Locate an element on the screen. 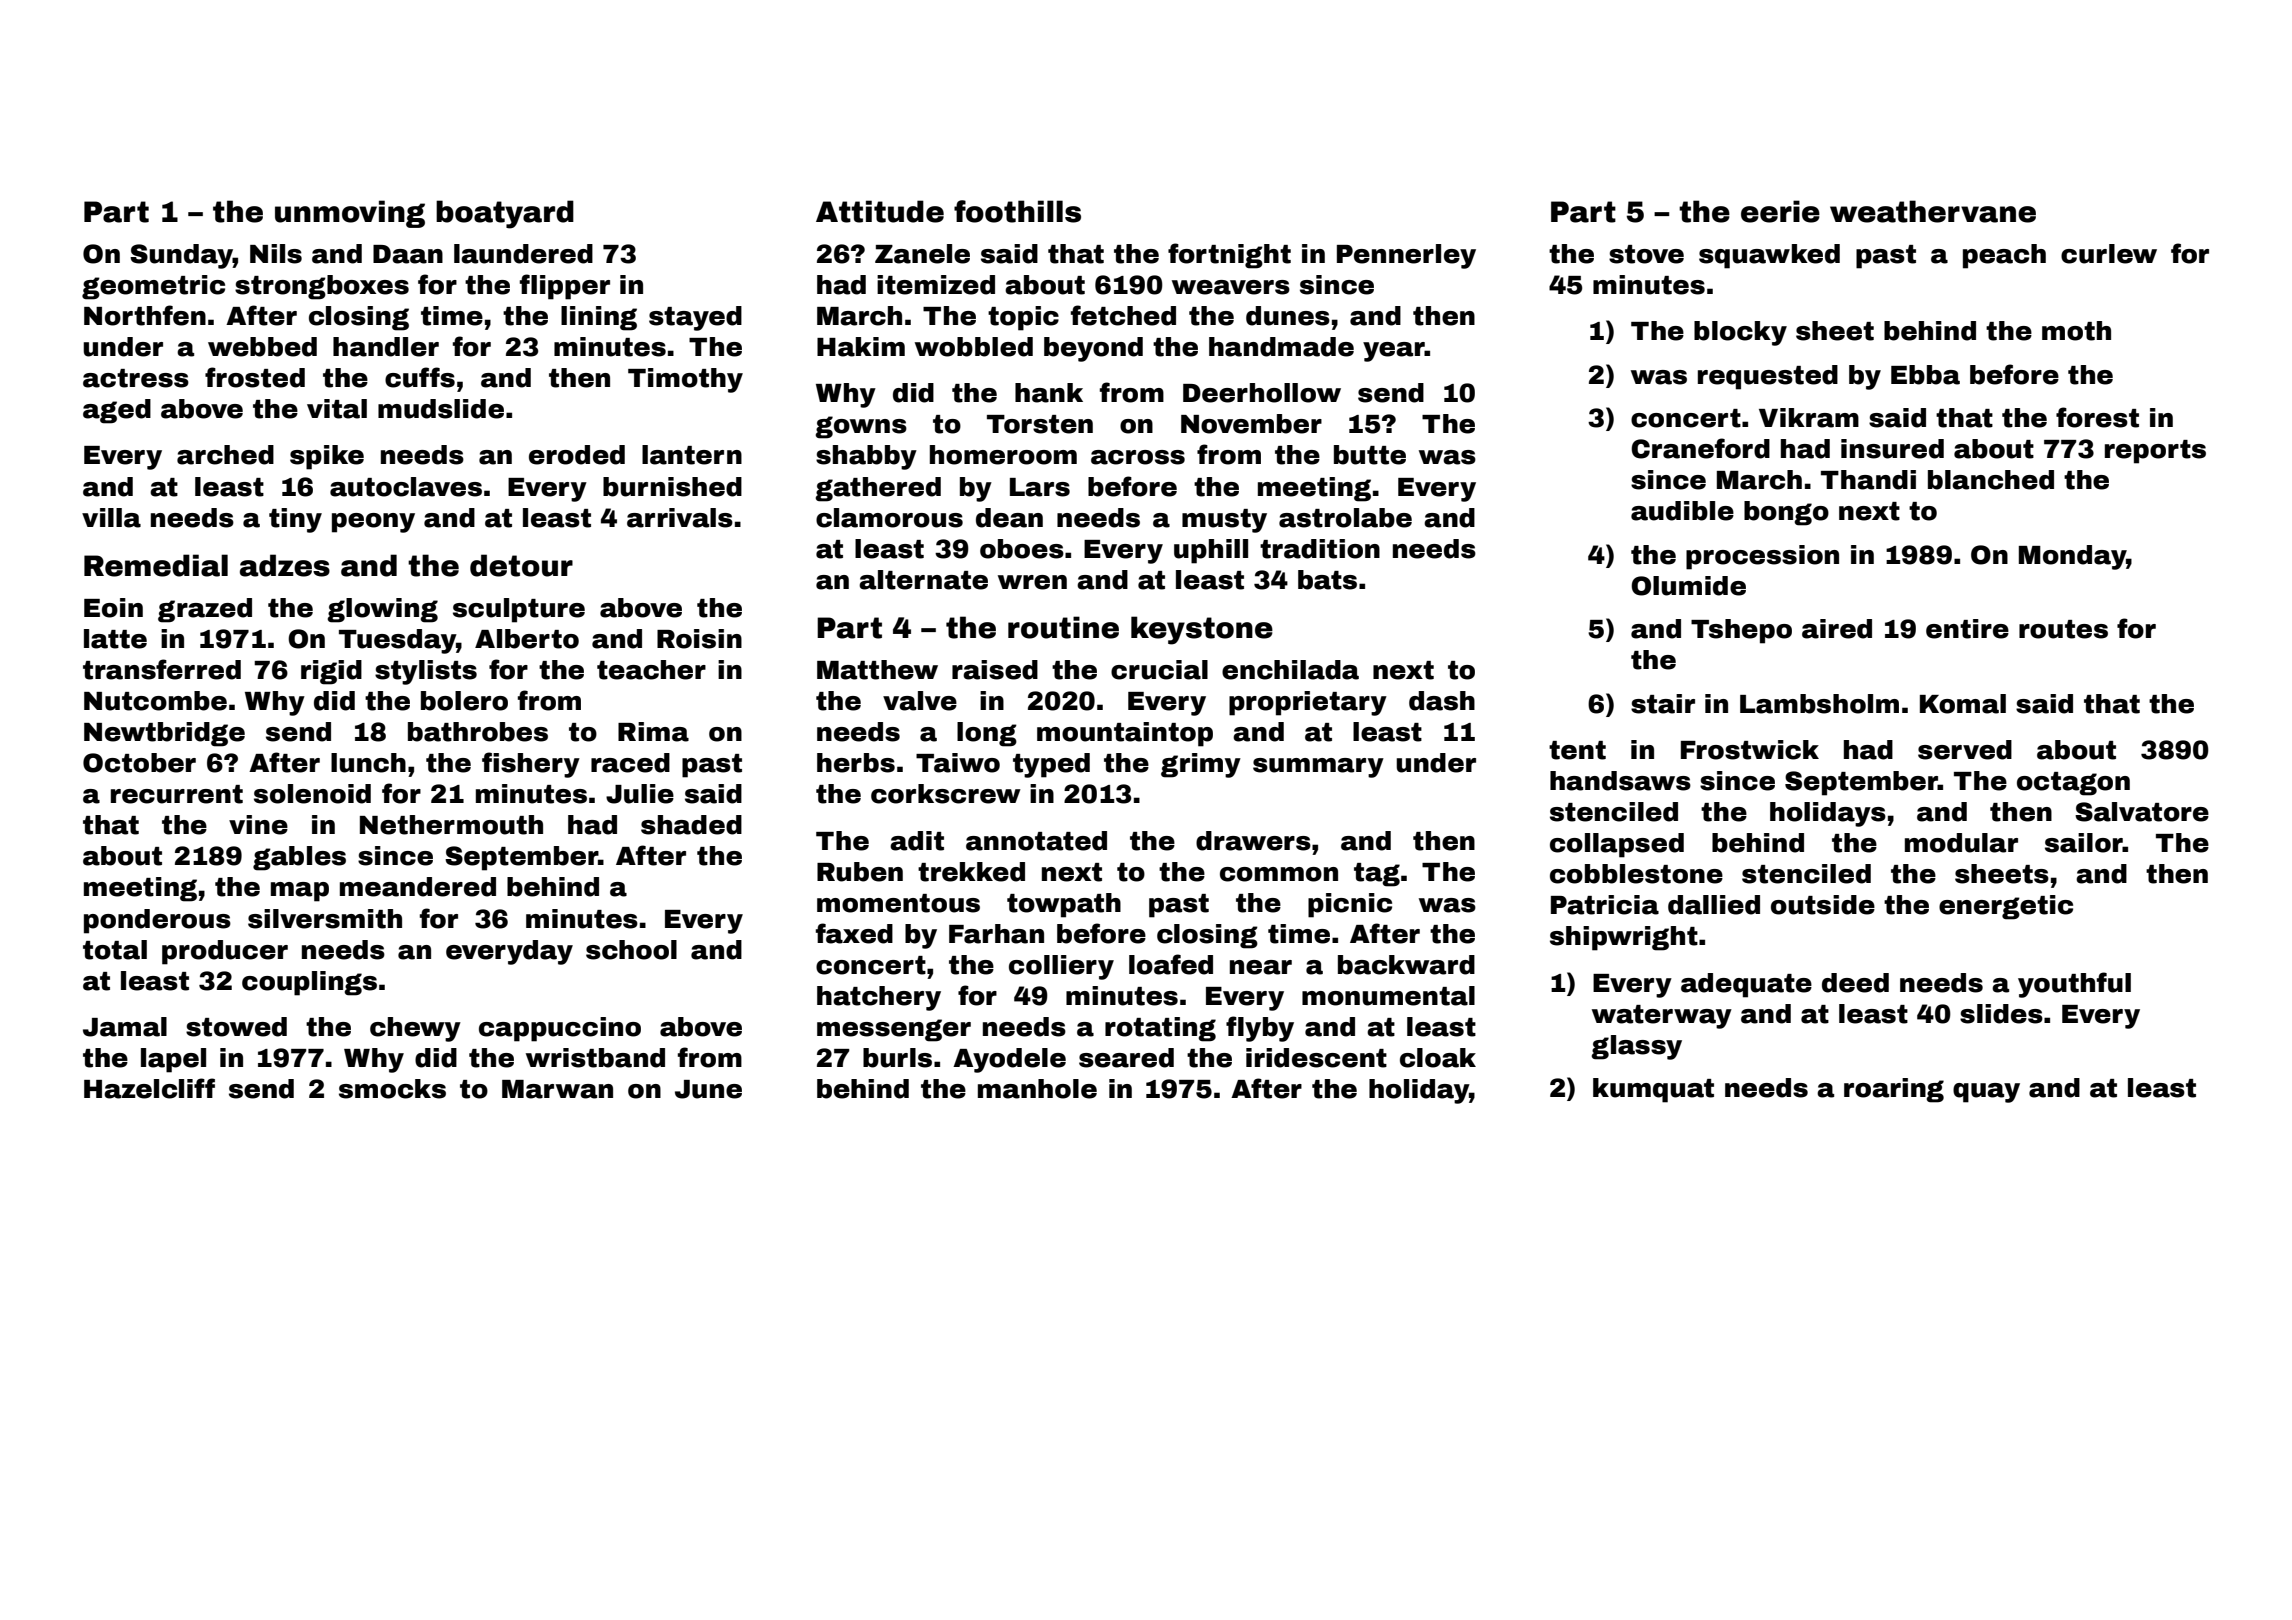 Image resolution: width=2292 pixels, height=1620 pixels. insured is located at coordinates (1892, 449).
